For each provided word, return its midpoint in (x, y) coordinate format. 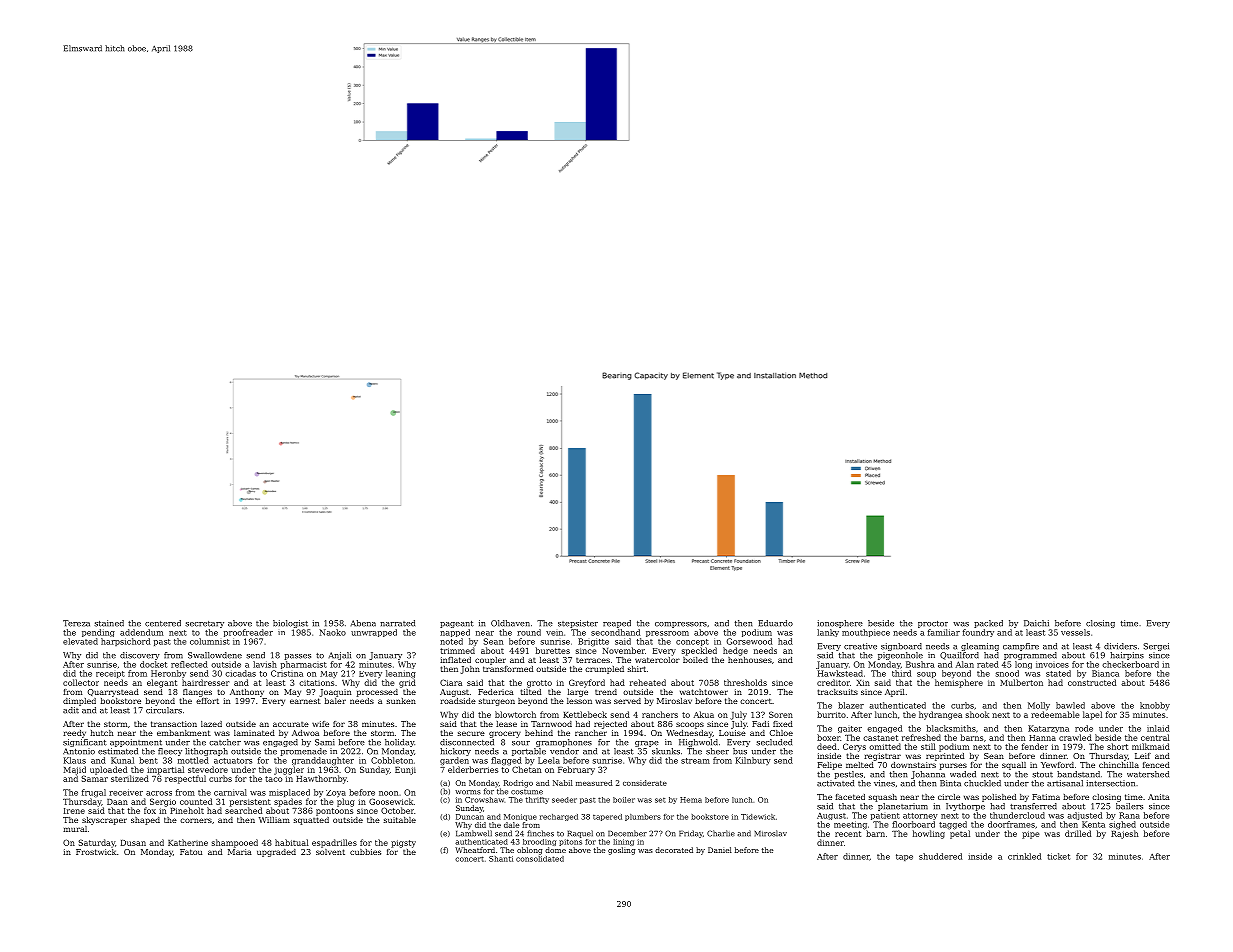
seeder (564, 800)
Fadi (760, 724)
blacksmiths (951, 728)
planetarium (903, 807)
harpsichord (125, 642)
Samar (94, 778)
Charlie (721, 833)
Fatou (191, 852)
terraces (593, 660)
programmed (1030, 656)
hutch (101, 733)
